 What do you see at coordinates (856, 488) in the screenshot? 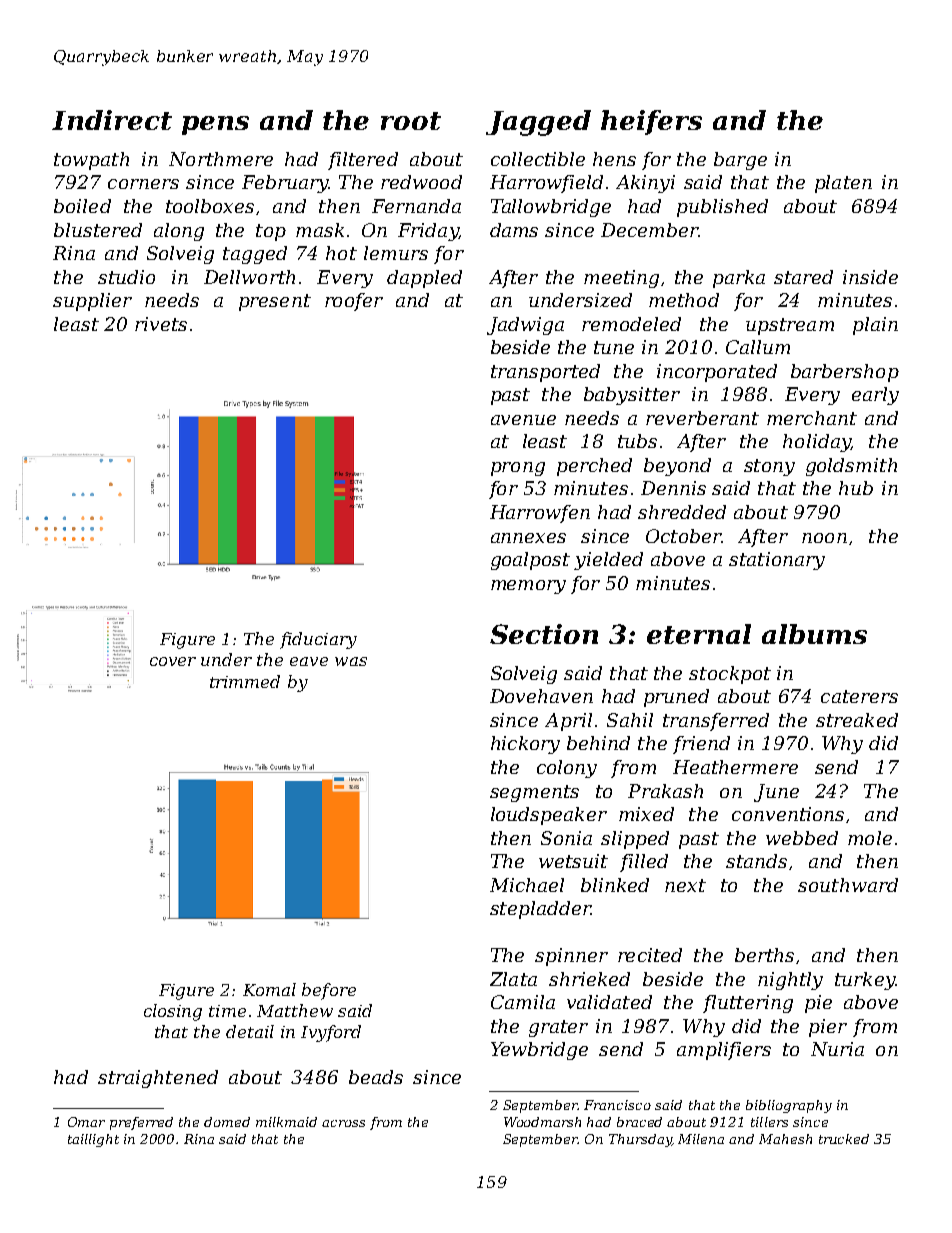
I see `hub` at bounding box center [856, 488].
